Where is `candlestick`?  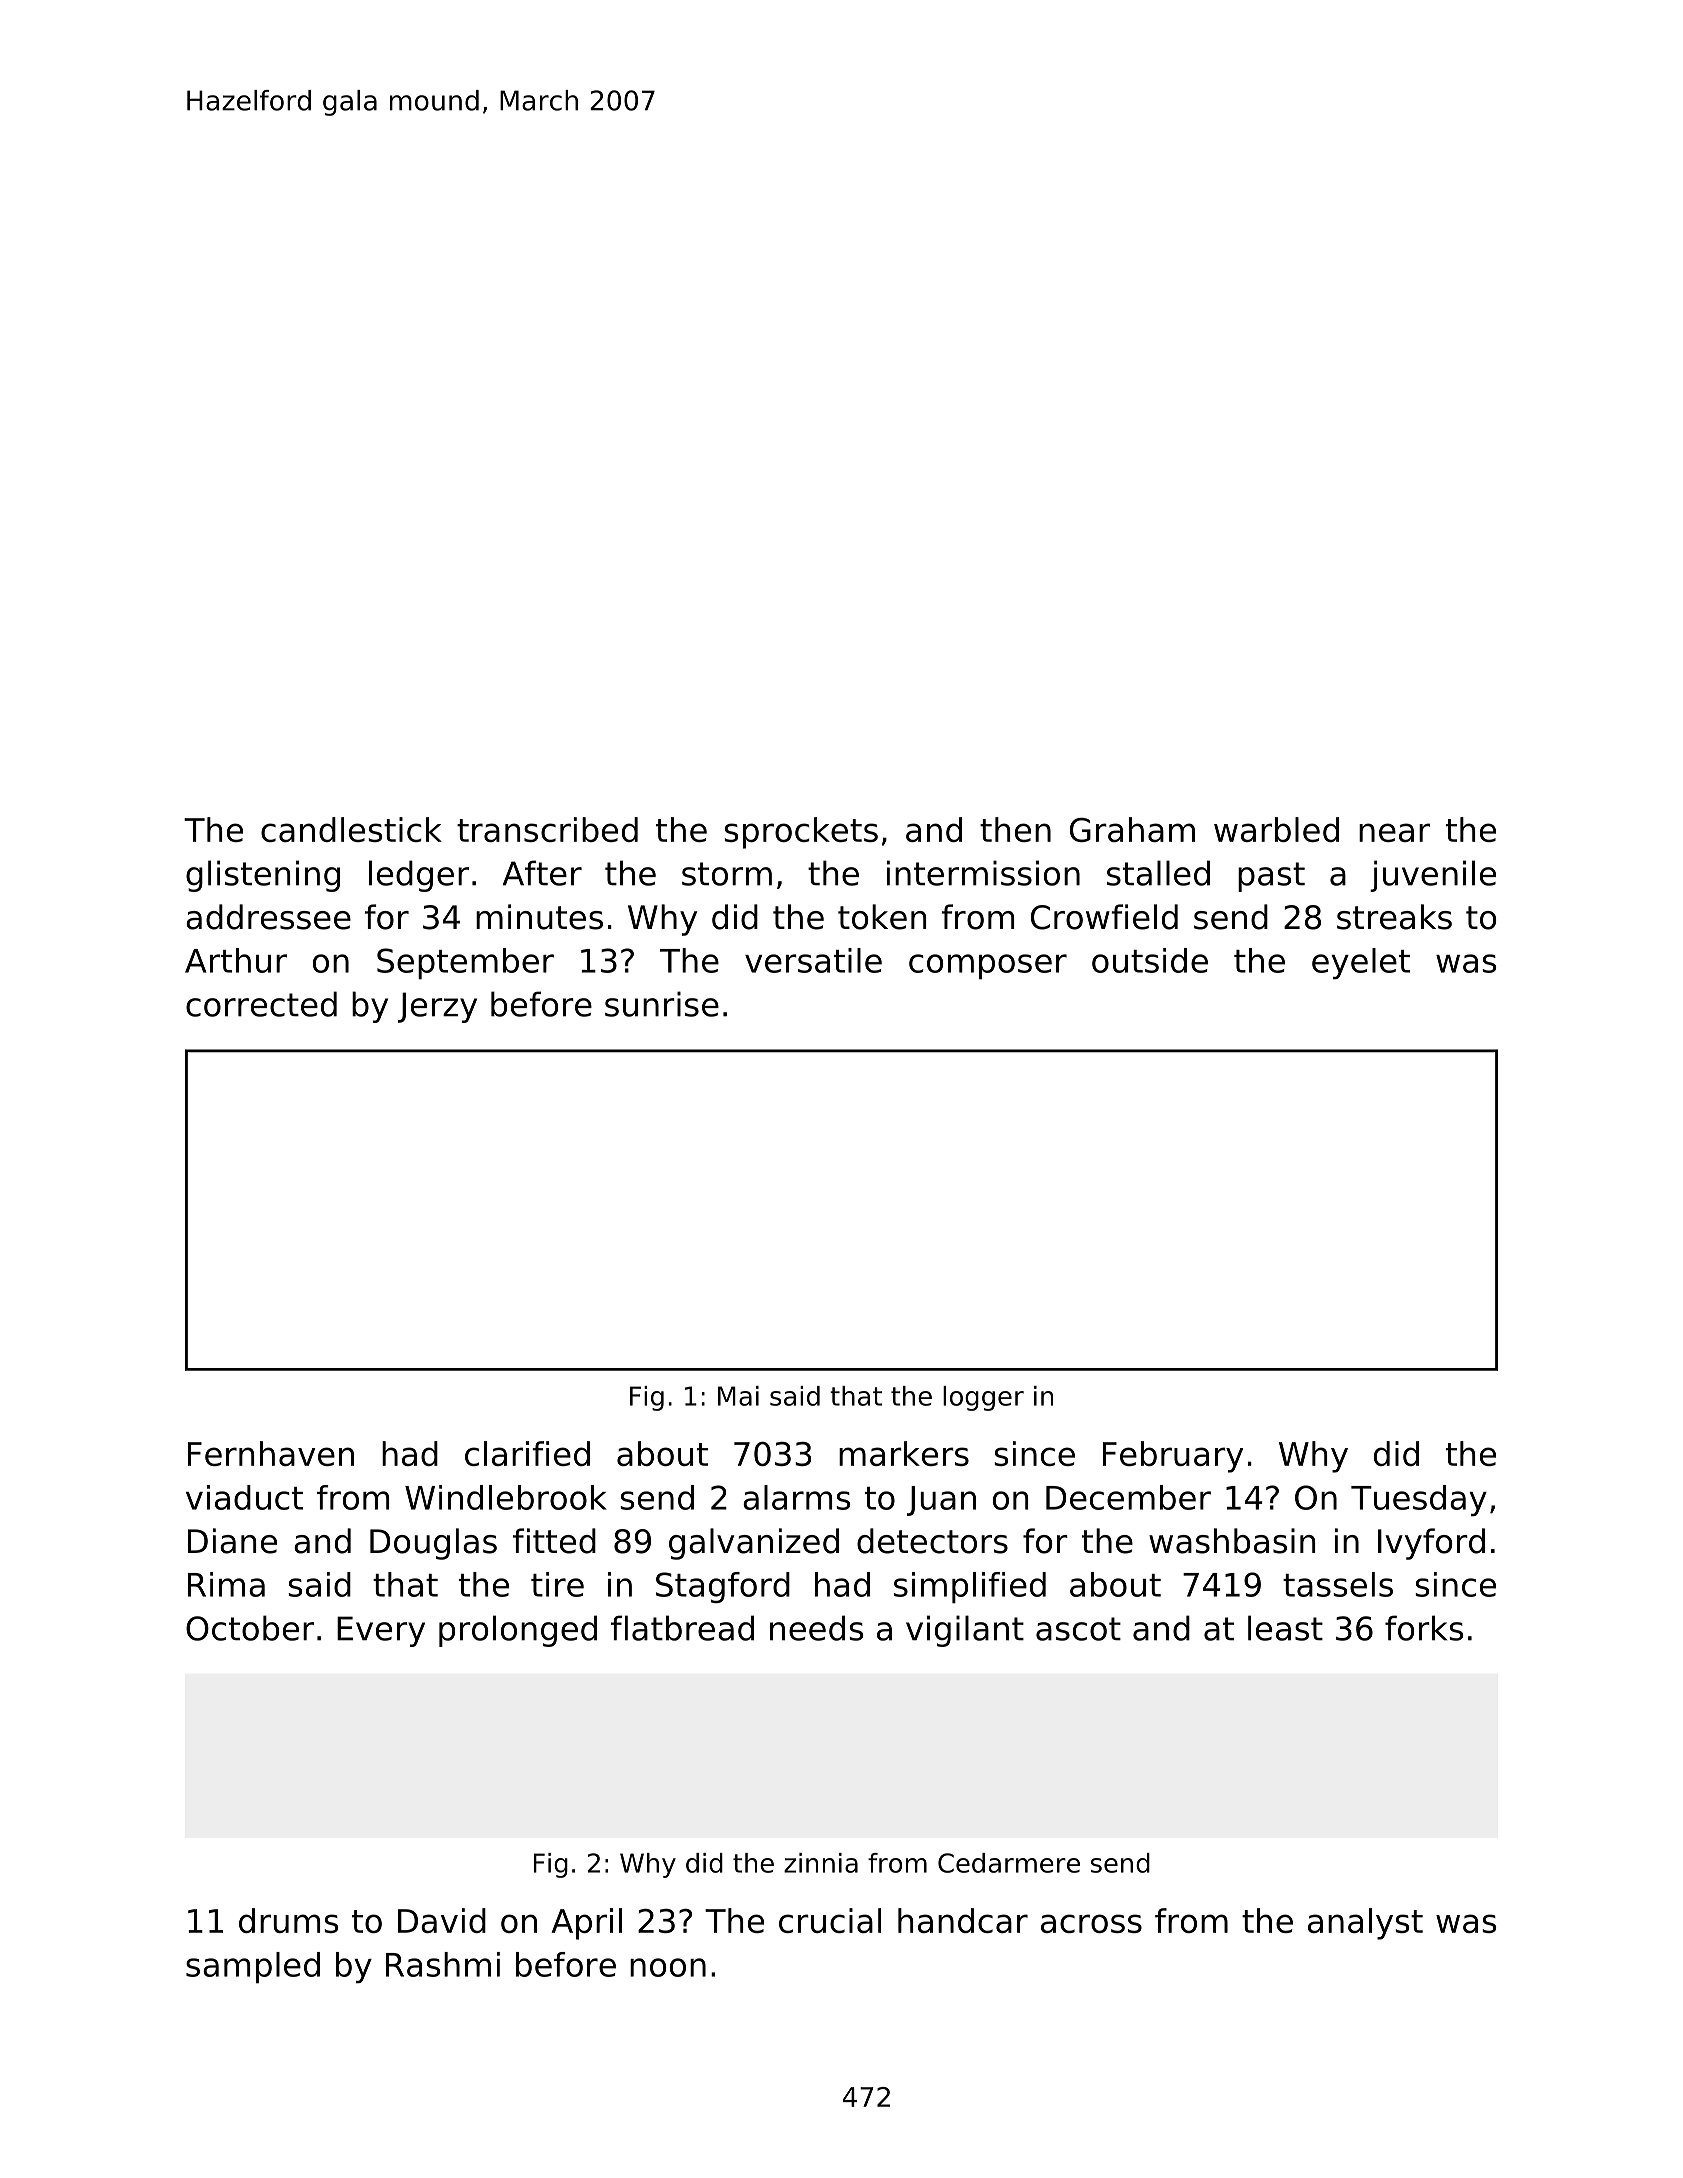
candlestick is located at coordinates (351, 829).
